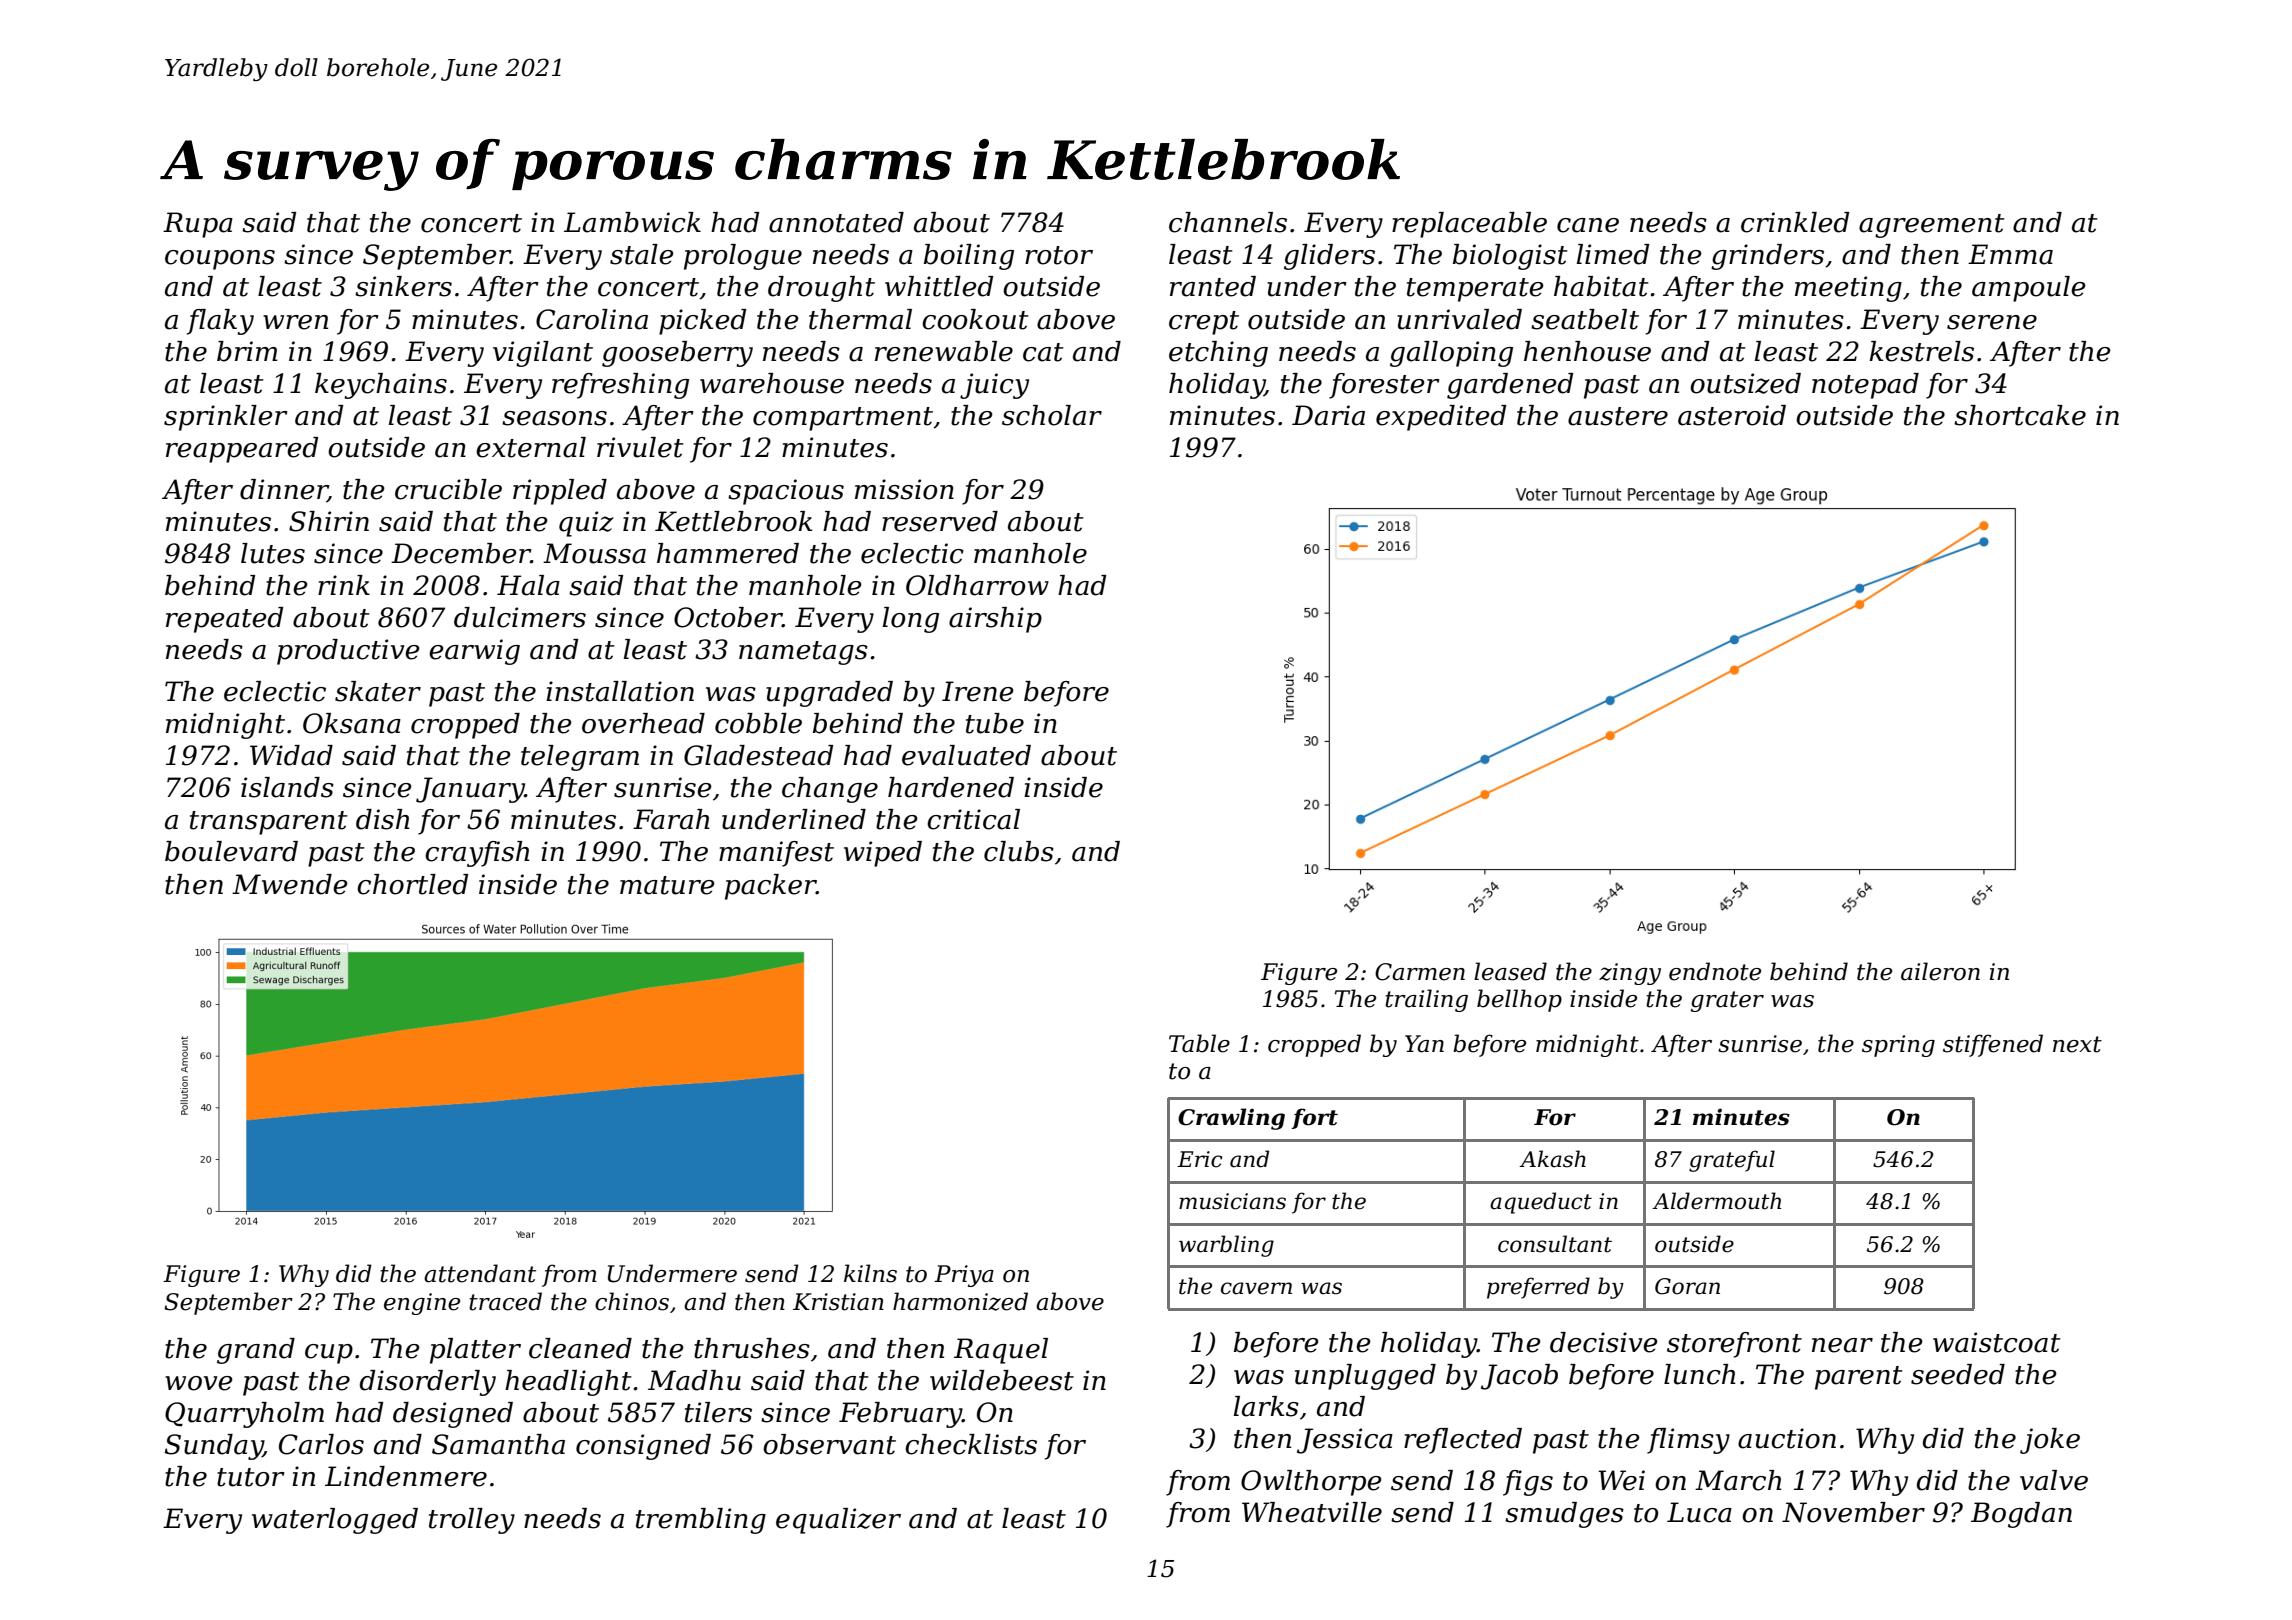 The image size is (2292, 1620). I want to click on shortcake, so click(2020, 415).
